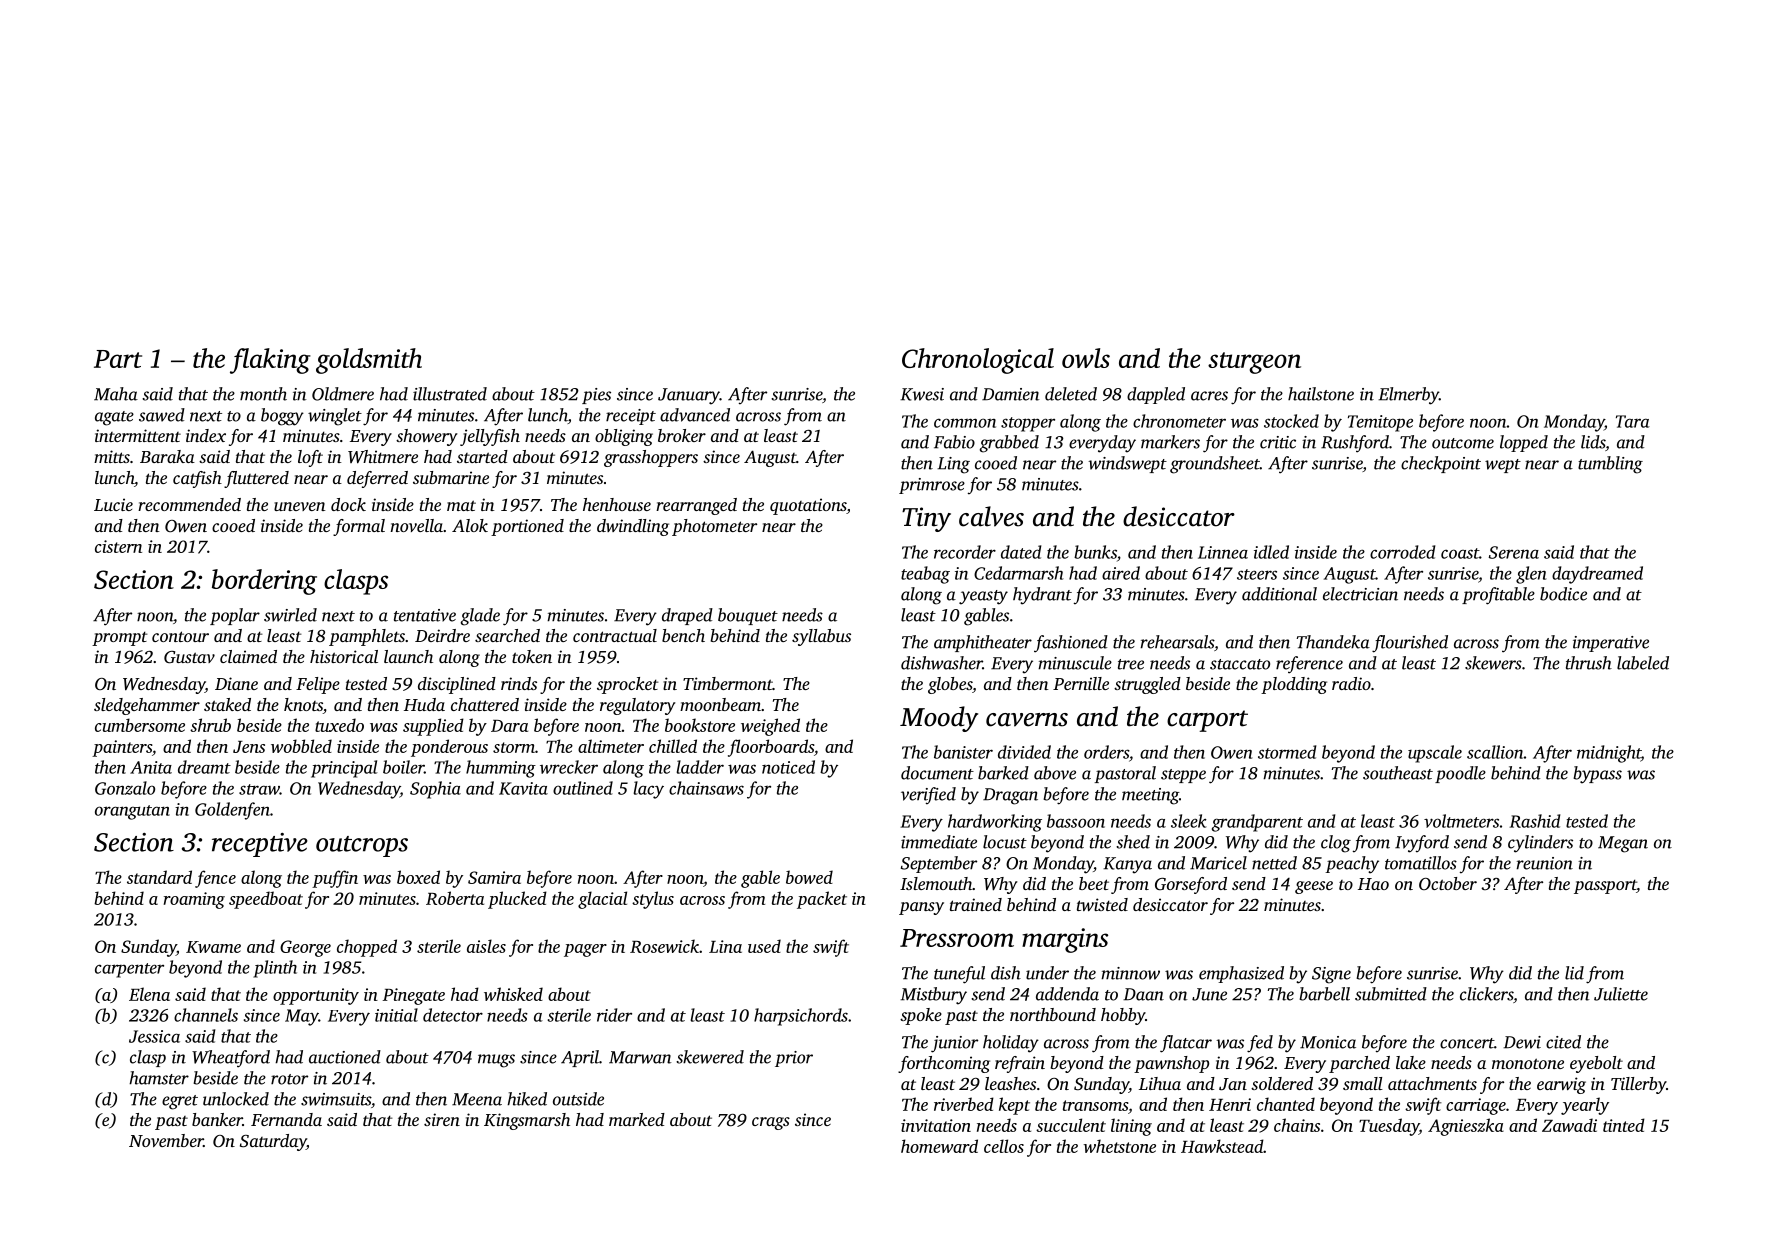 The width and height of the screenshot is (1768, 1250). I want to click on idled, so click(1271, 552).
